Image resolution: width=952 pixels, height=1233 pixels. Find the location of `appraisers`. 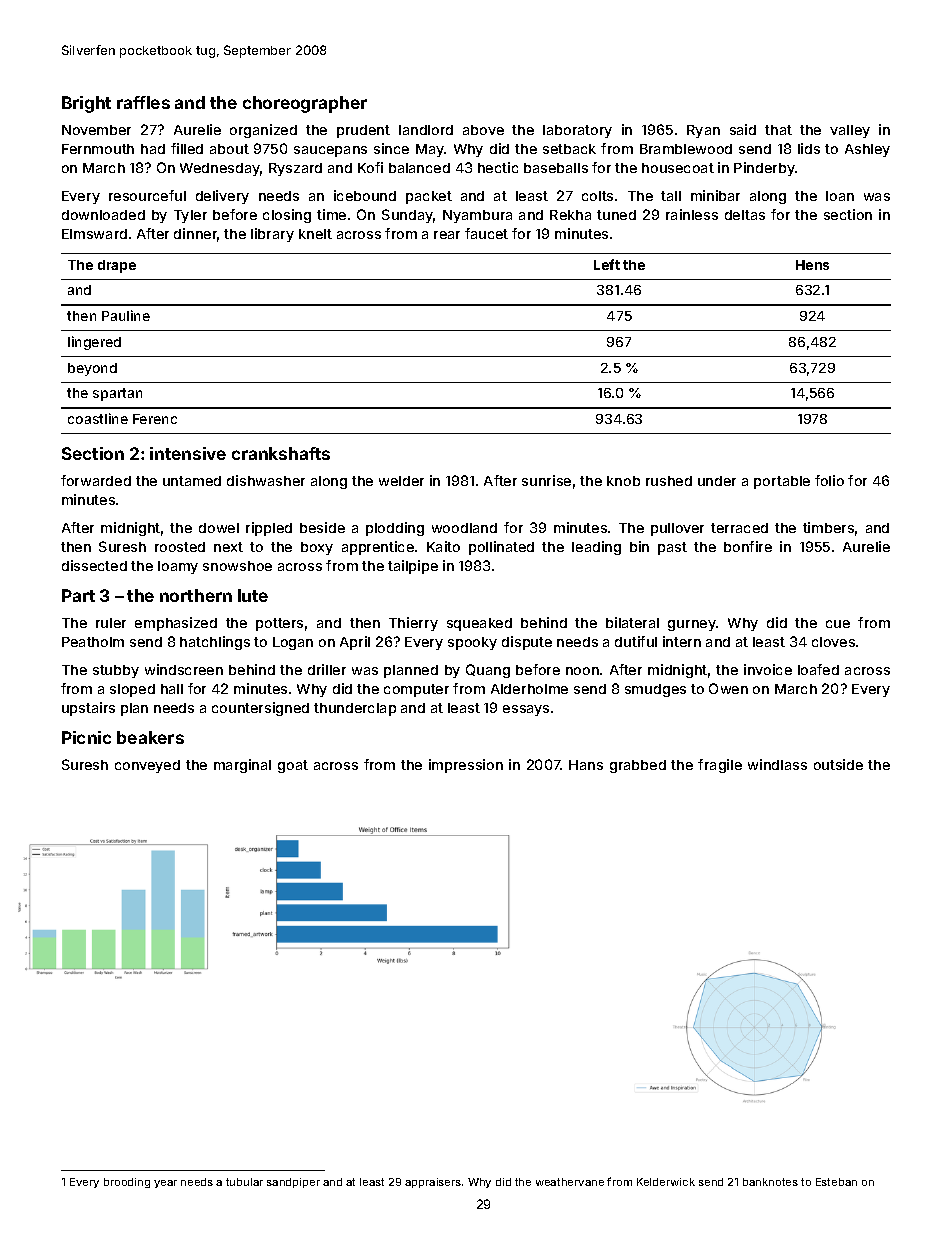

appraisers is located at coordinates (433, 1183).
